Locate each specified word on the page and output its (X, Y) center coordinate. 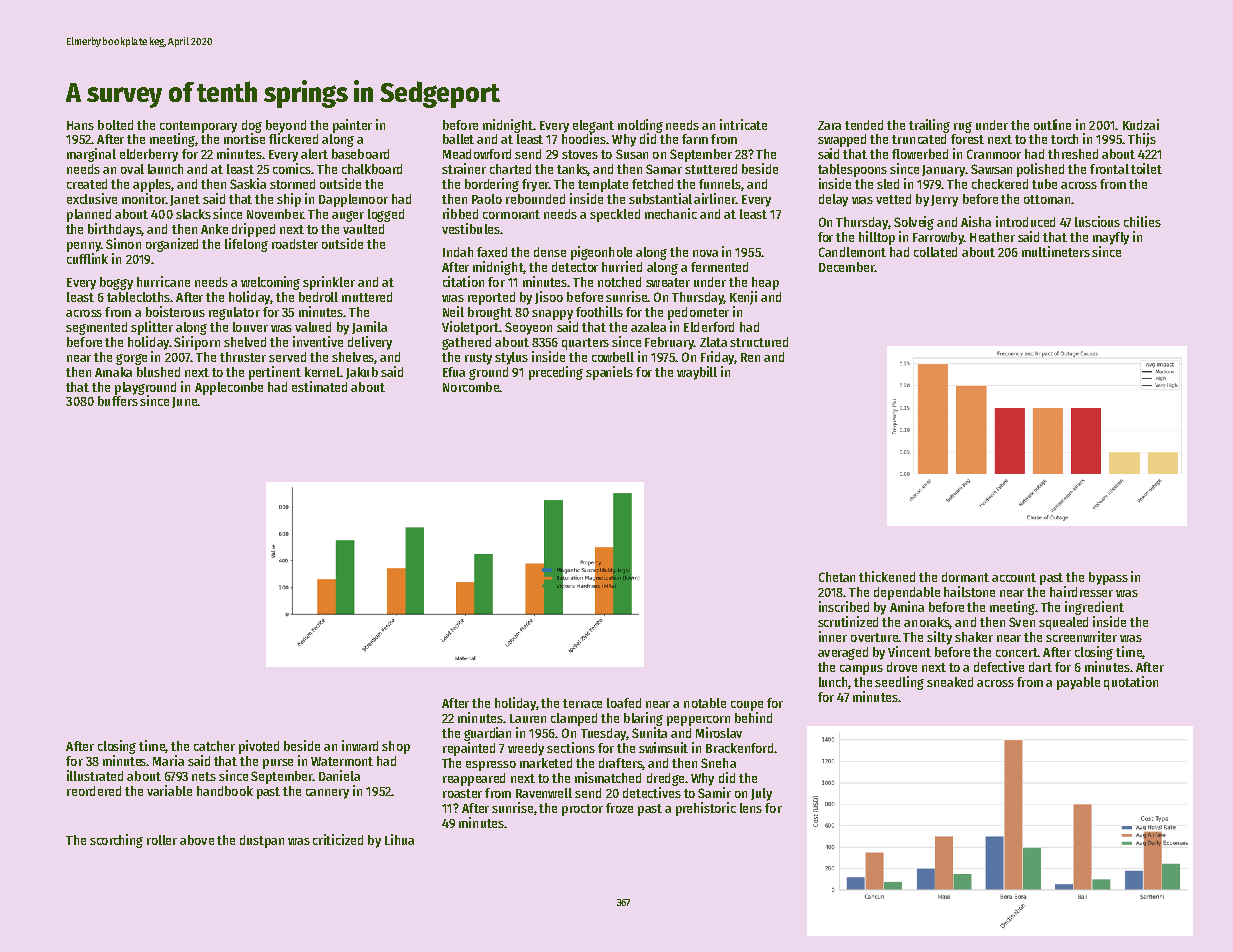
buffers (118, 401)
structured (759, 342)
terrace (582, 703)
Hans (80, 125)
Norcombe (471, 387)
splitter (152, 328)
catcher (214, 746)
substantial (660, 198)
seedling (899, 683)
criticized (338, 839)
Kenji (743, 298)
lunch (834, 683)
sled (888, 184)
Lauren (528, 718)
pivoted (259, 747)
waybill (697, 373)
